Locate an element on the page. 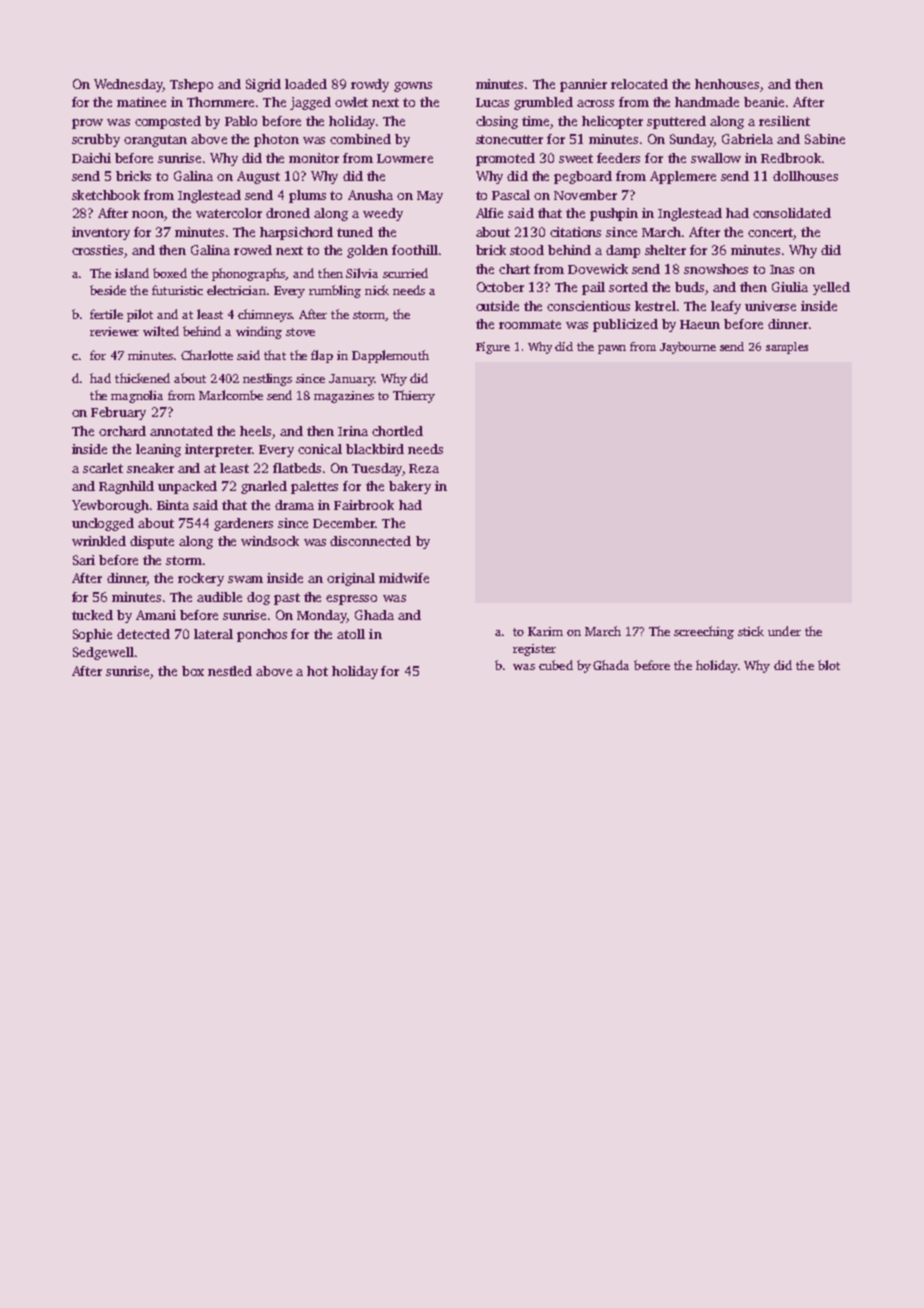 The image size is (924, 1308). magnolia is located at coordinates (137, 396).
